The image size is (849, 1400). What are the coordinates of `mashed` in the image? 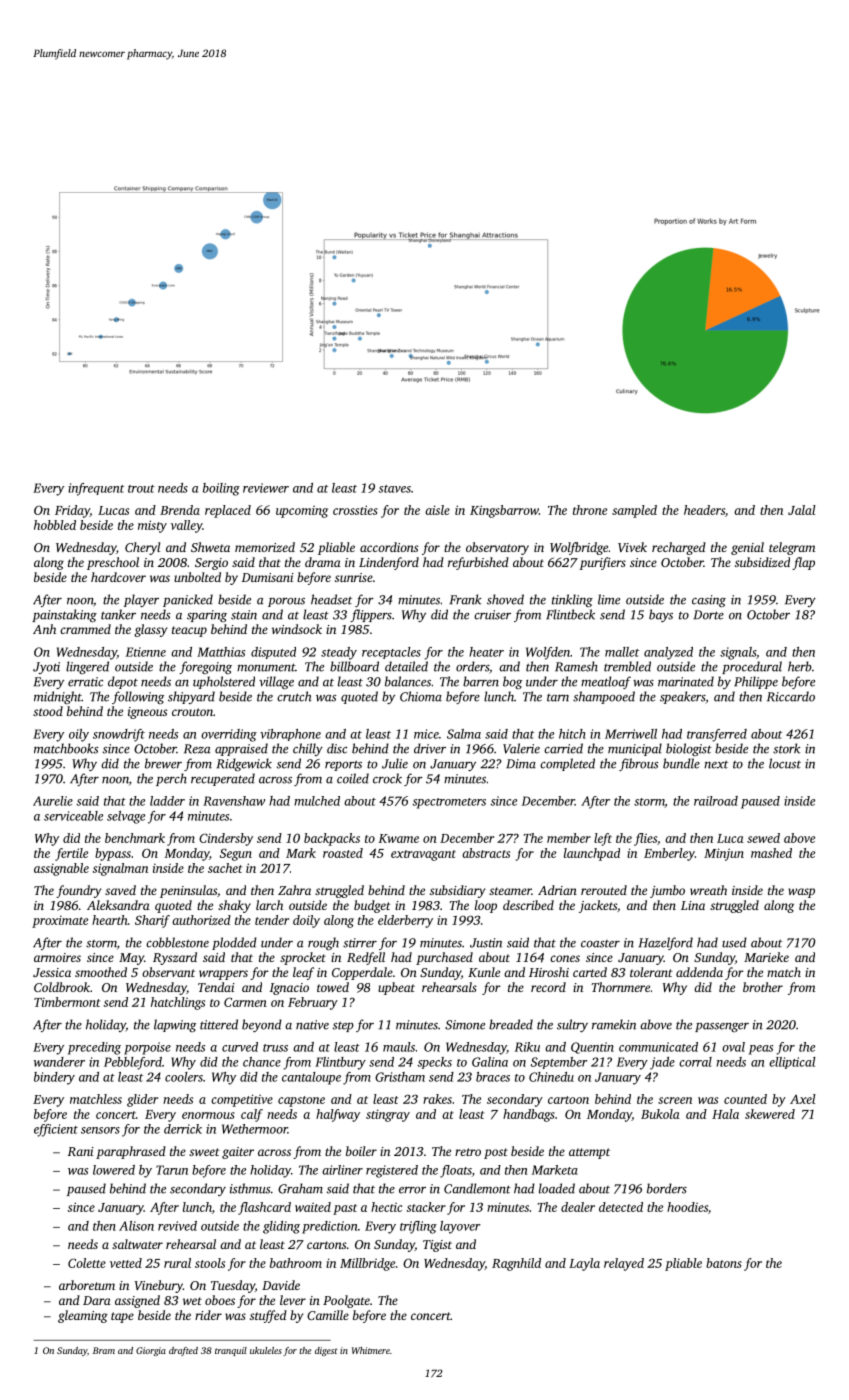 It's located at (771, 853).
